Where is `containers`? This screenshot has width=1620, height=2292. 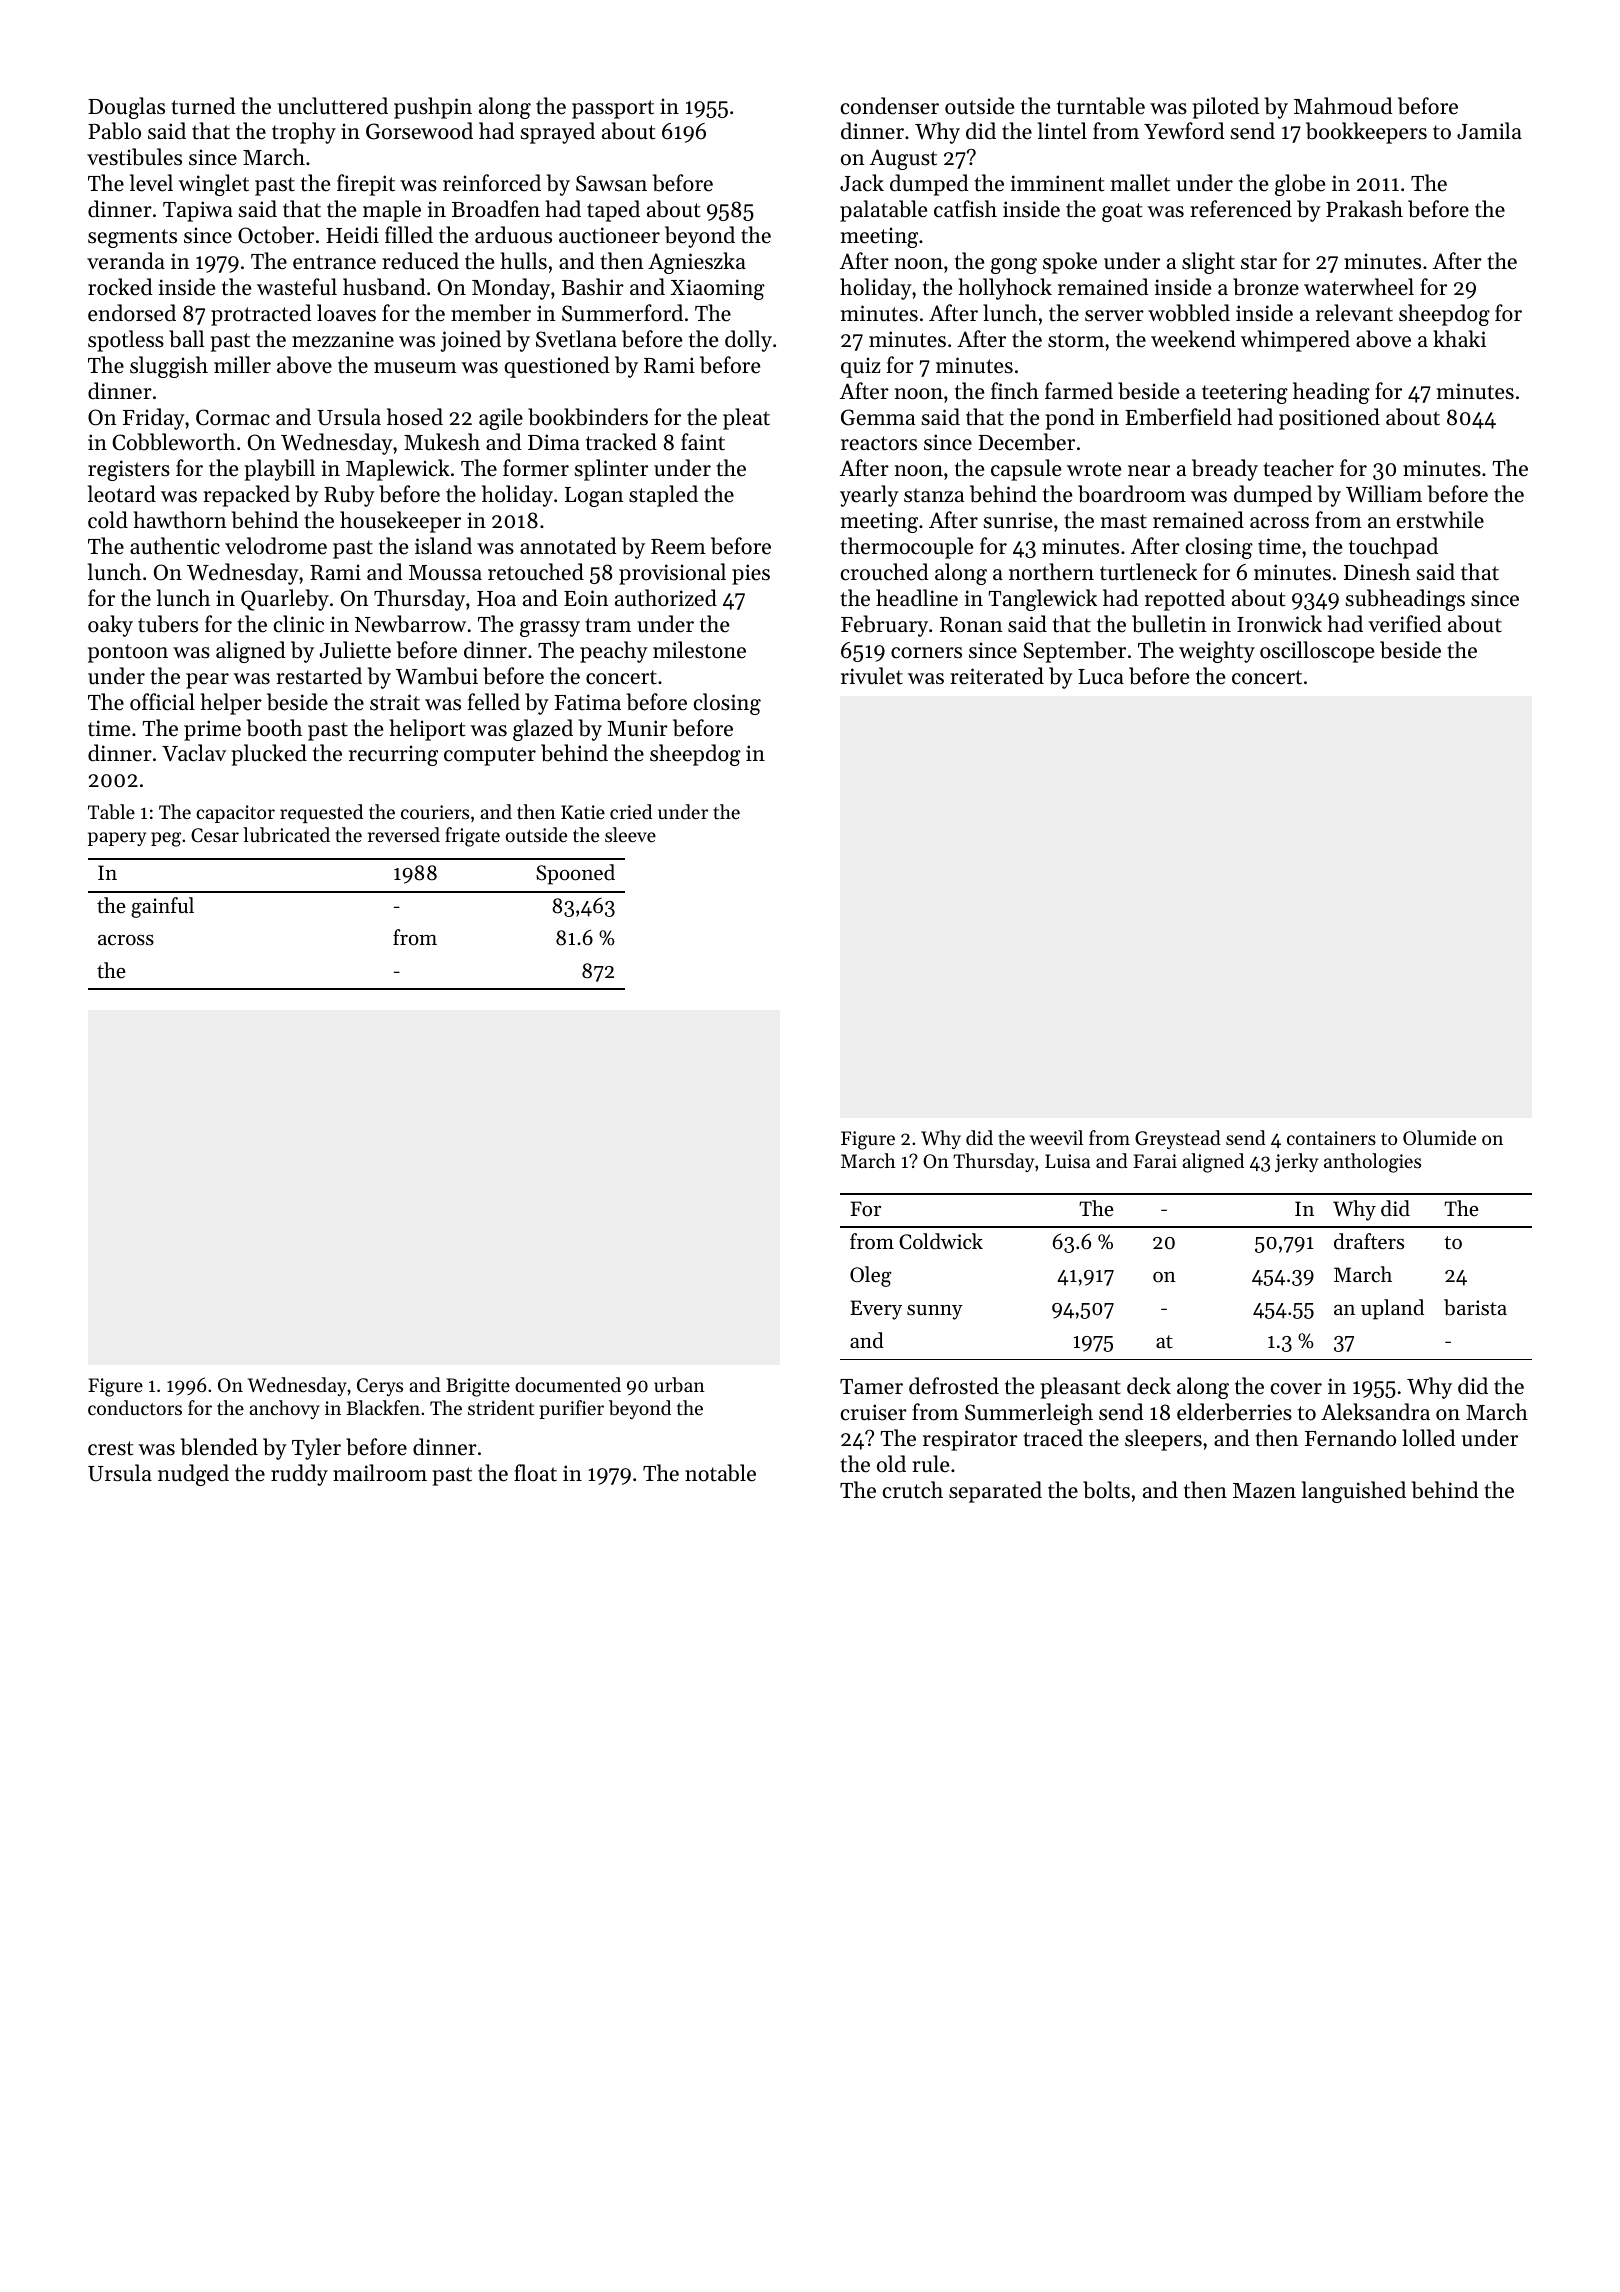 containers is located at coordinates (1331, 1138).
